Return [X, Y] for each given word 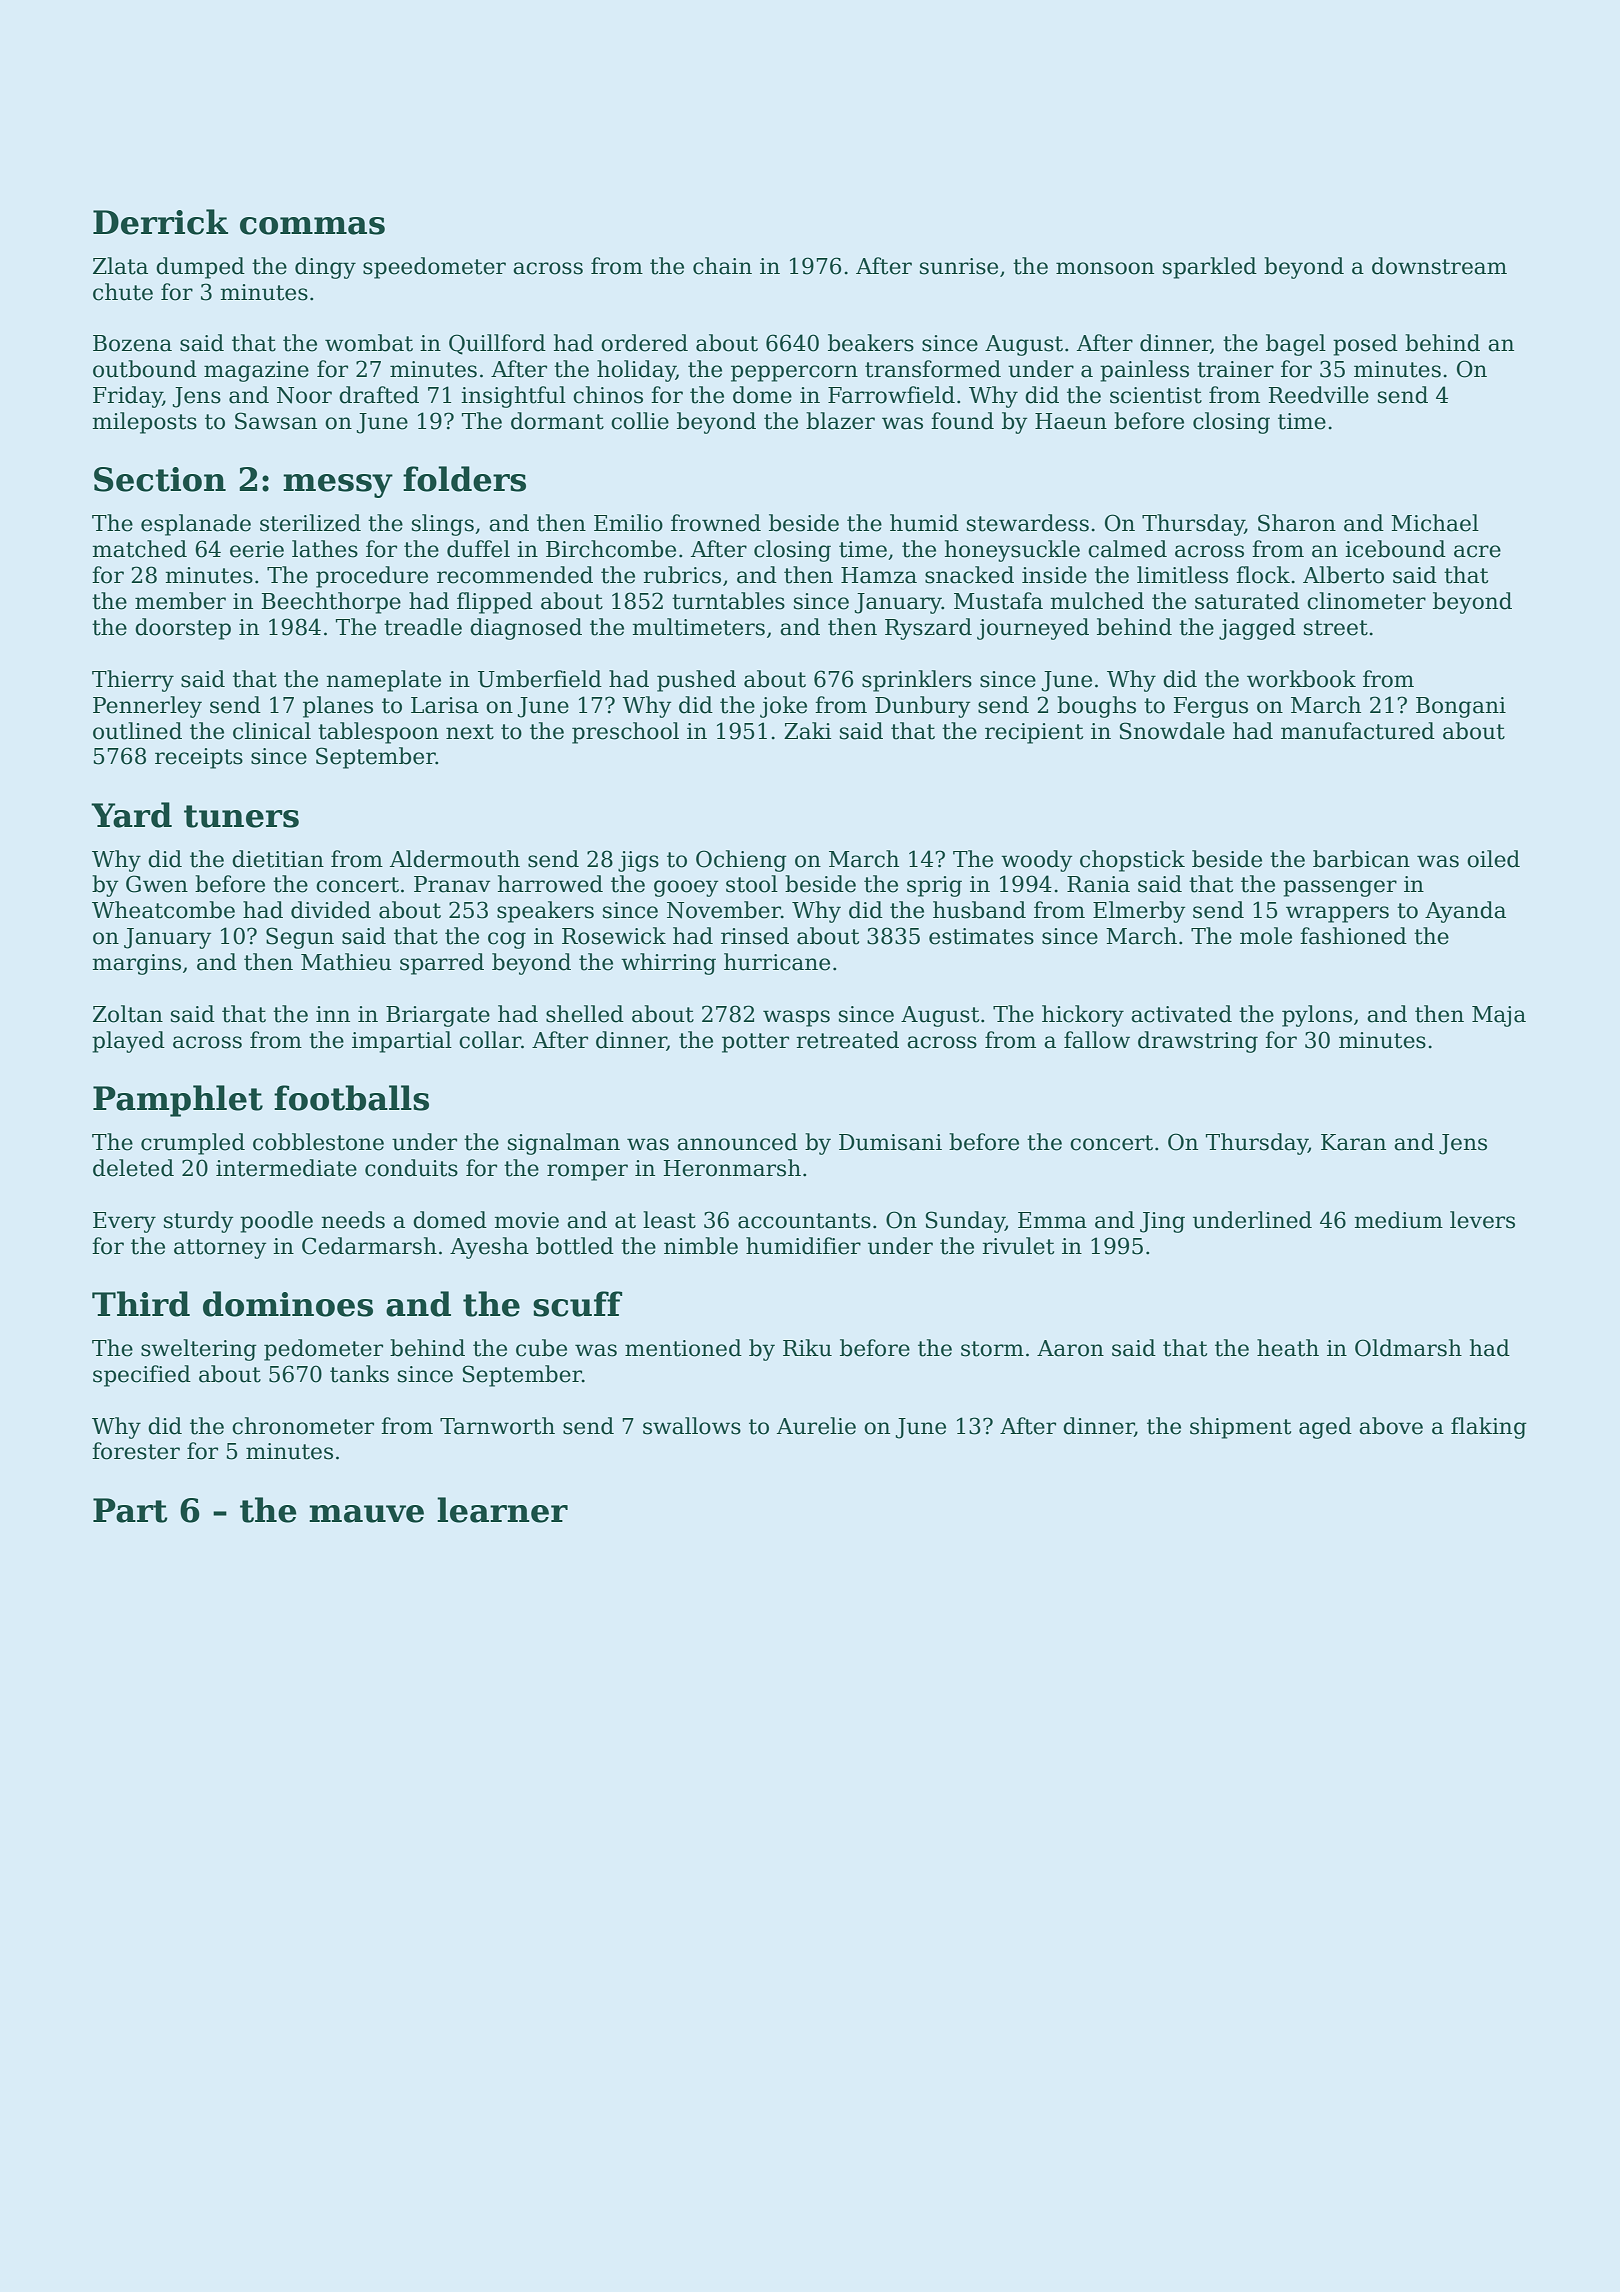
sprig [934, 886]
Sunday [965, 1222]
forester [136, 1451]
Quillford [497, 344]
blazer [840, 421]
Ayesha [489, 1248]
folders [464, 479]
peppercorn [794, 373]
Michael [1435, 523]
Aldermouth [455, 859]
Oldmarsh [1408, 1348]
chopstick [1132, 861]
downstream [1439, 266]
